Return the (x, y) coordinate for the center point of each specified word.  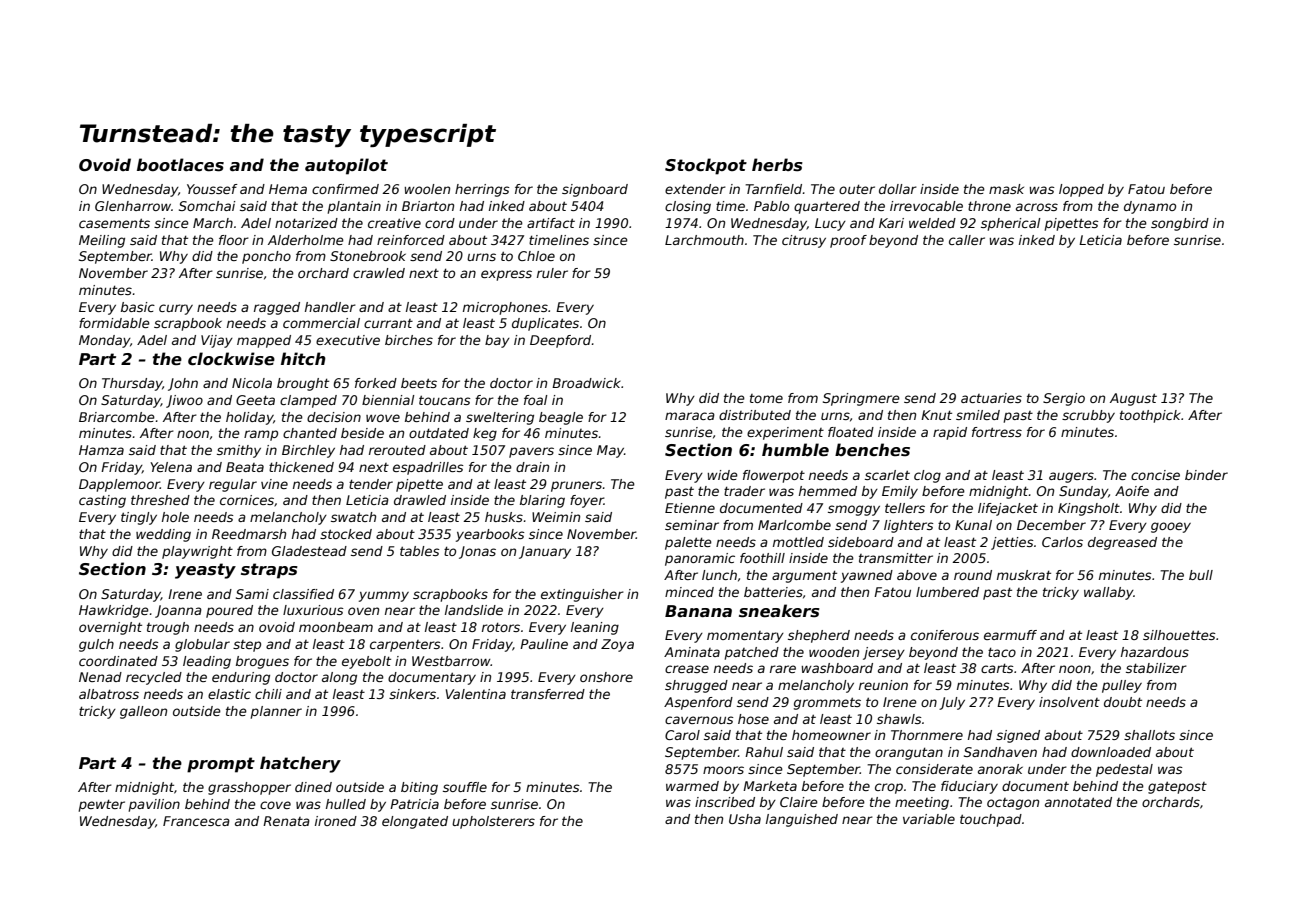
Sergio (1064, 399)
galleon (143, 712)
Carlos (1062, 542)
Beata (245, 467)
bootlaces (180, 165)
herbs (777, 165)
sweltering (500, 418)
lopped (1081, 190)
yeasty (205, 571)
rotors (501, 627)
